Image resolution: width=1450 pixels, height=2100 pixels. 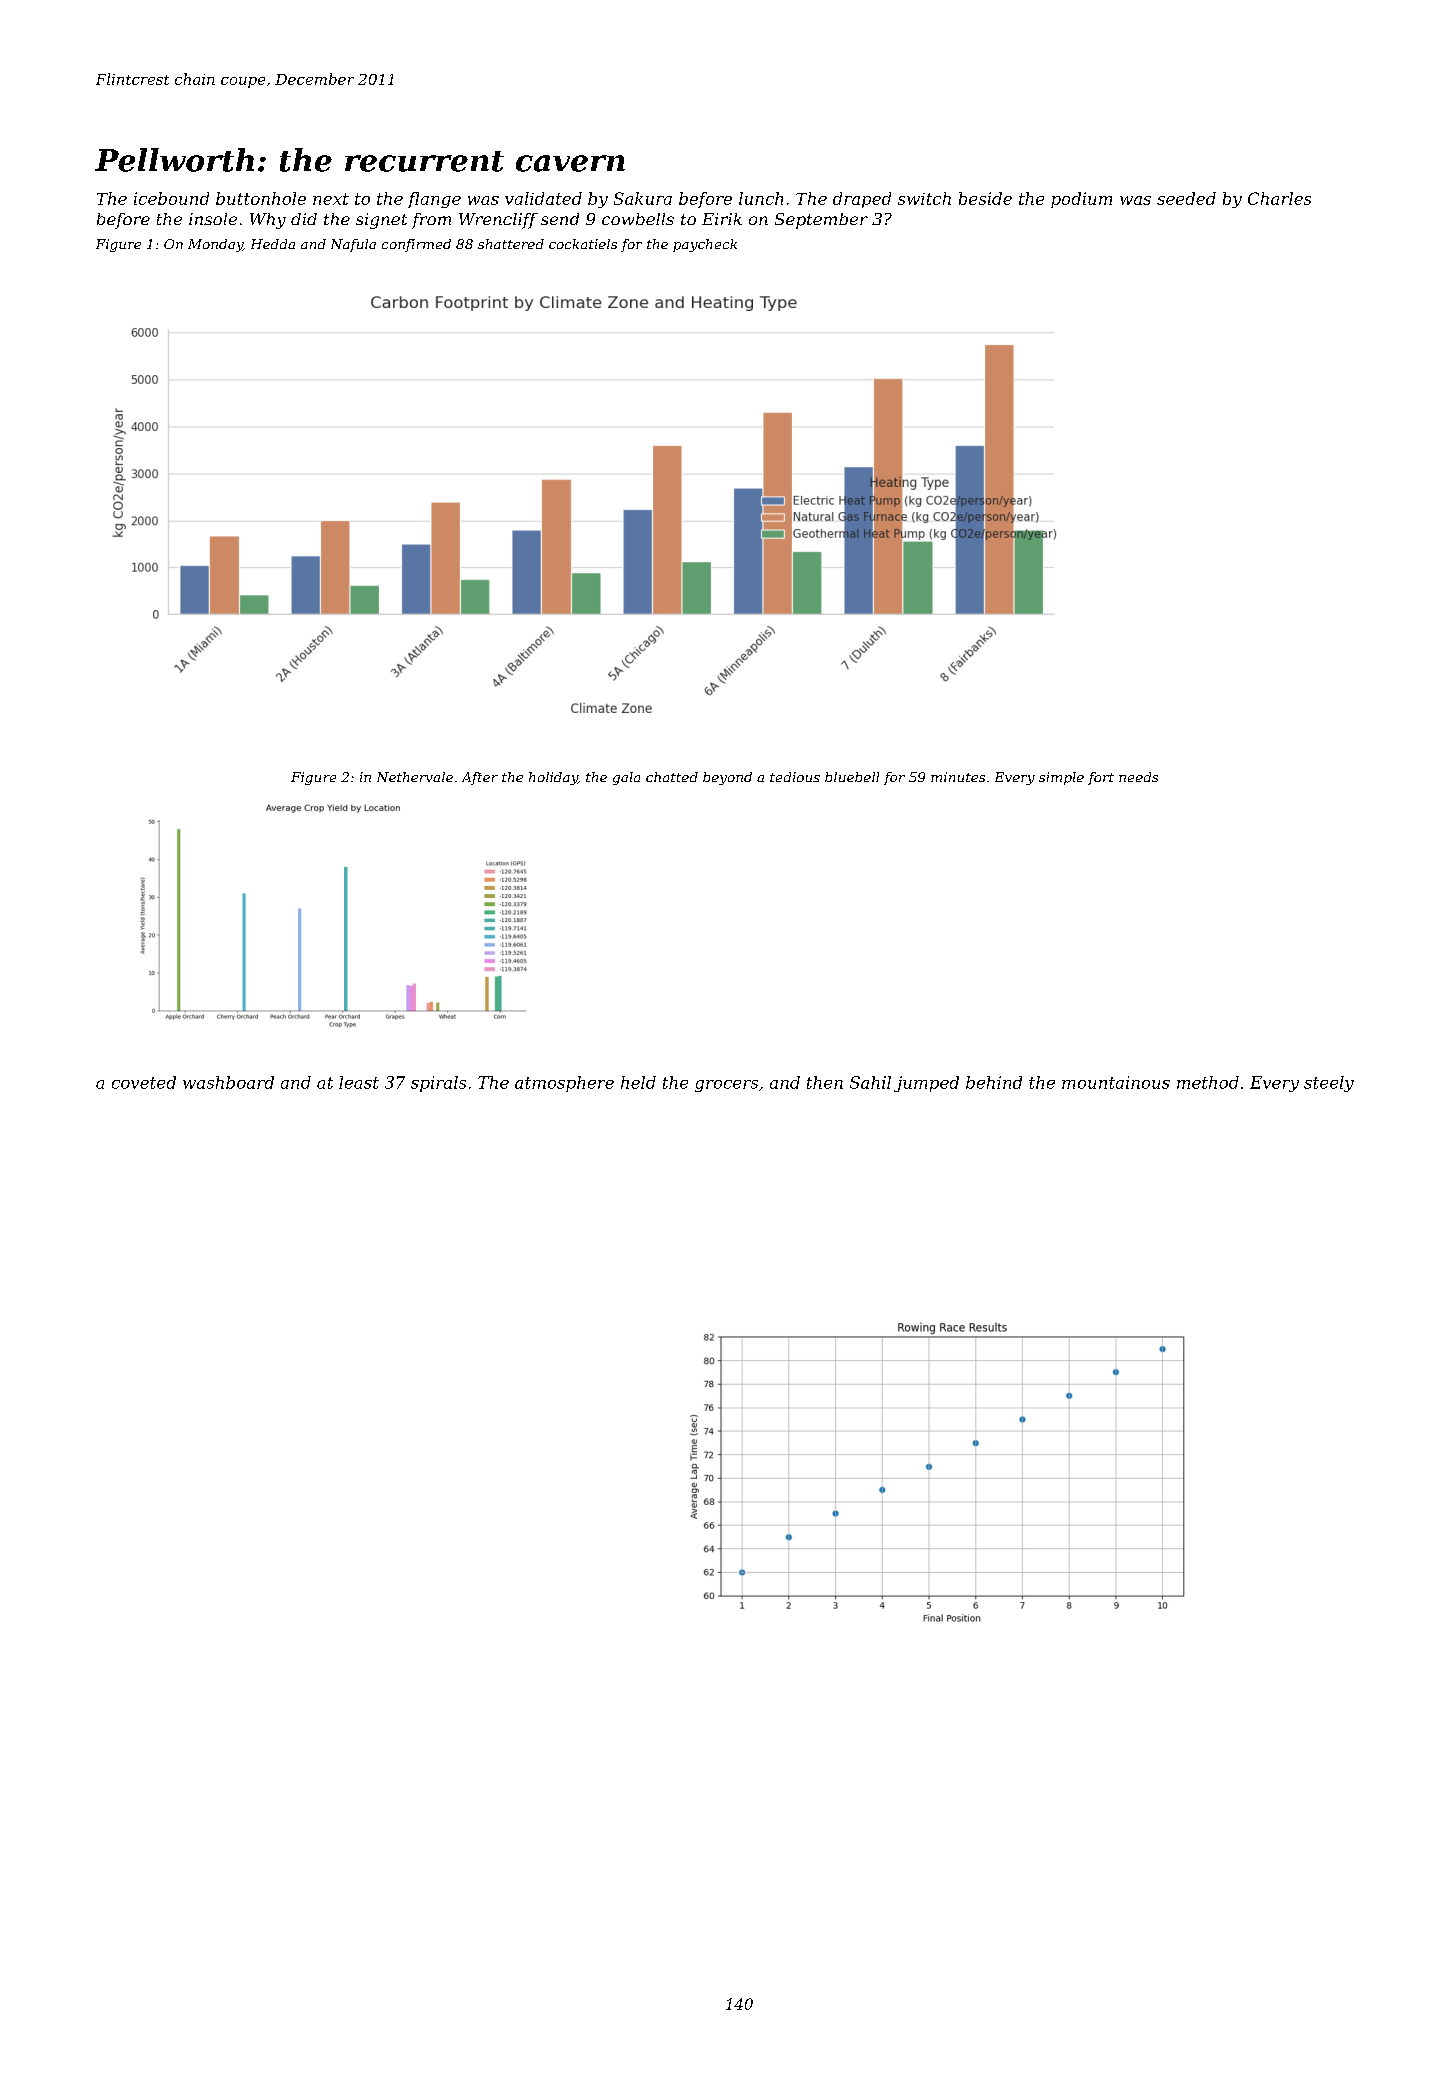 I want to click on Charles, so click(x=1279, y=198).
